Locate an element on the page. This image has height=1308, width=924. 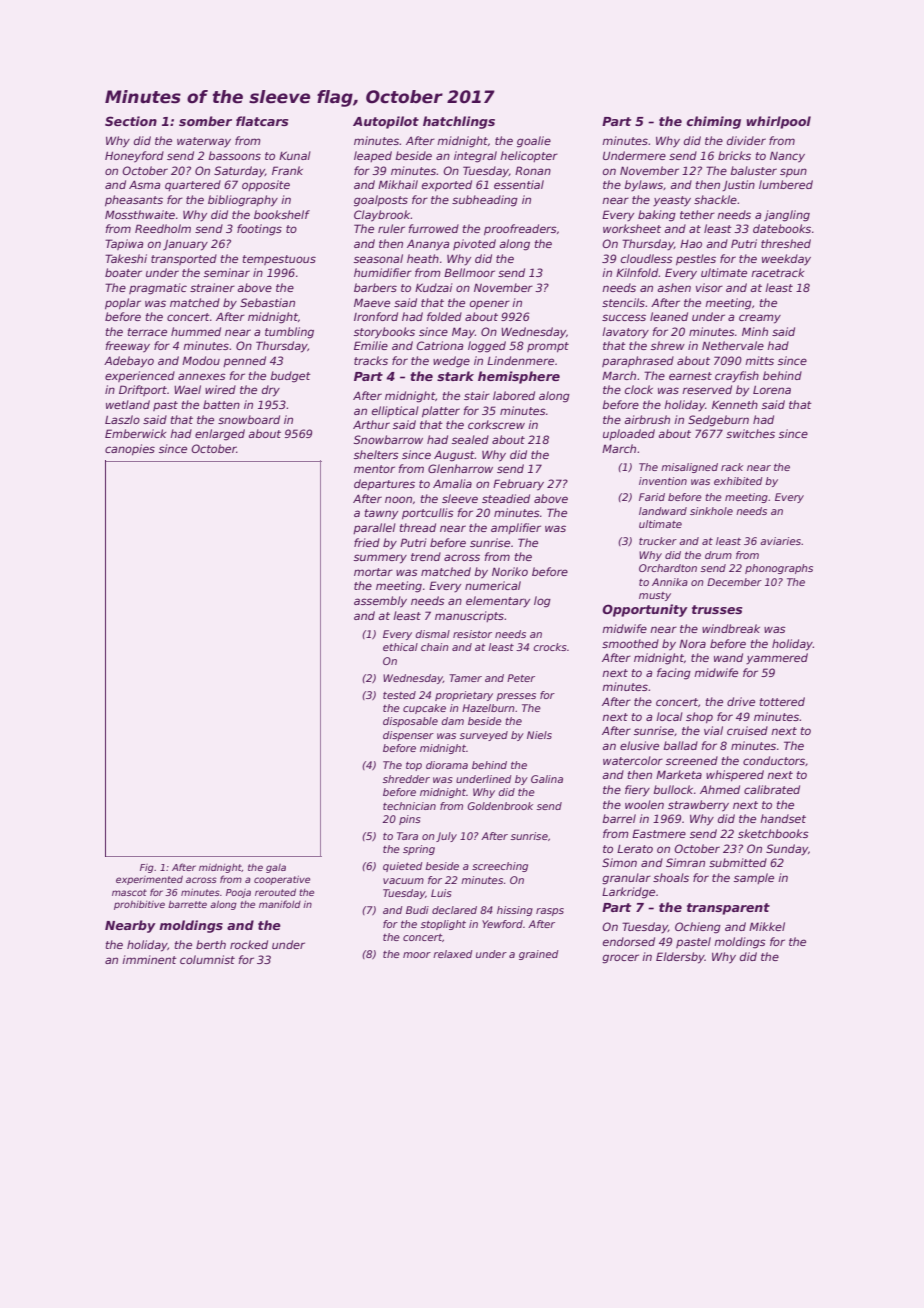
Orchardton is located at coordinates (668, 568).
